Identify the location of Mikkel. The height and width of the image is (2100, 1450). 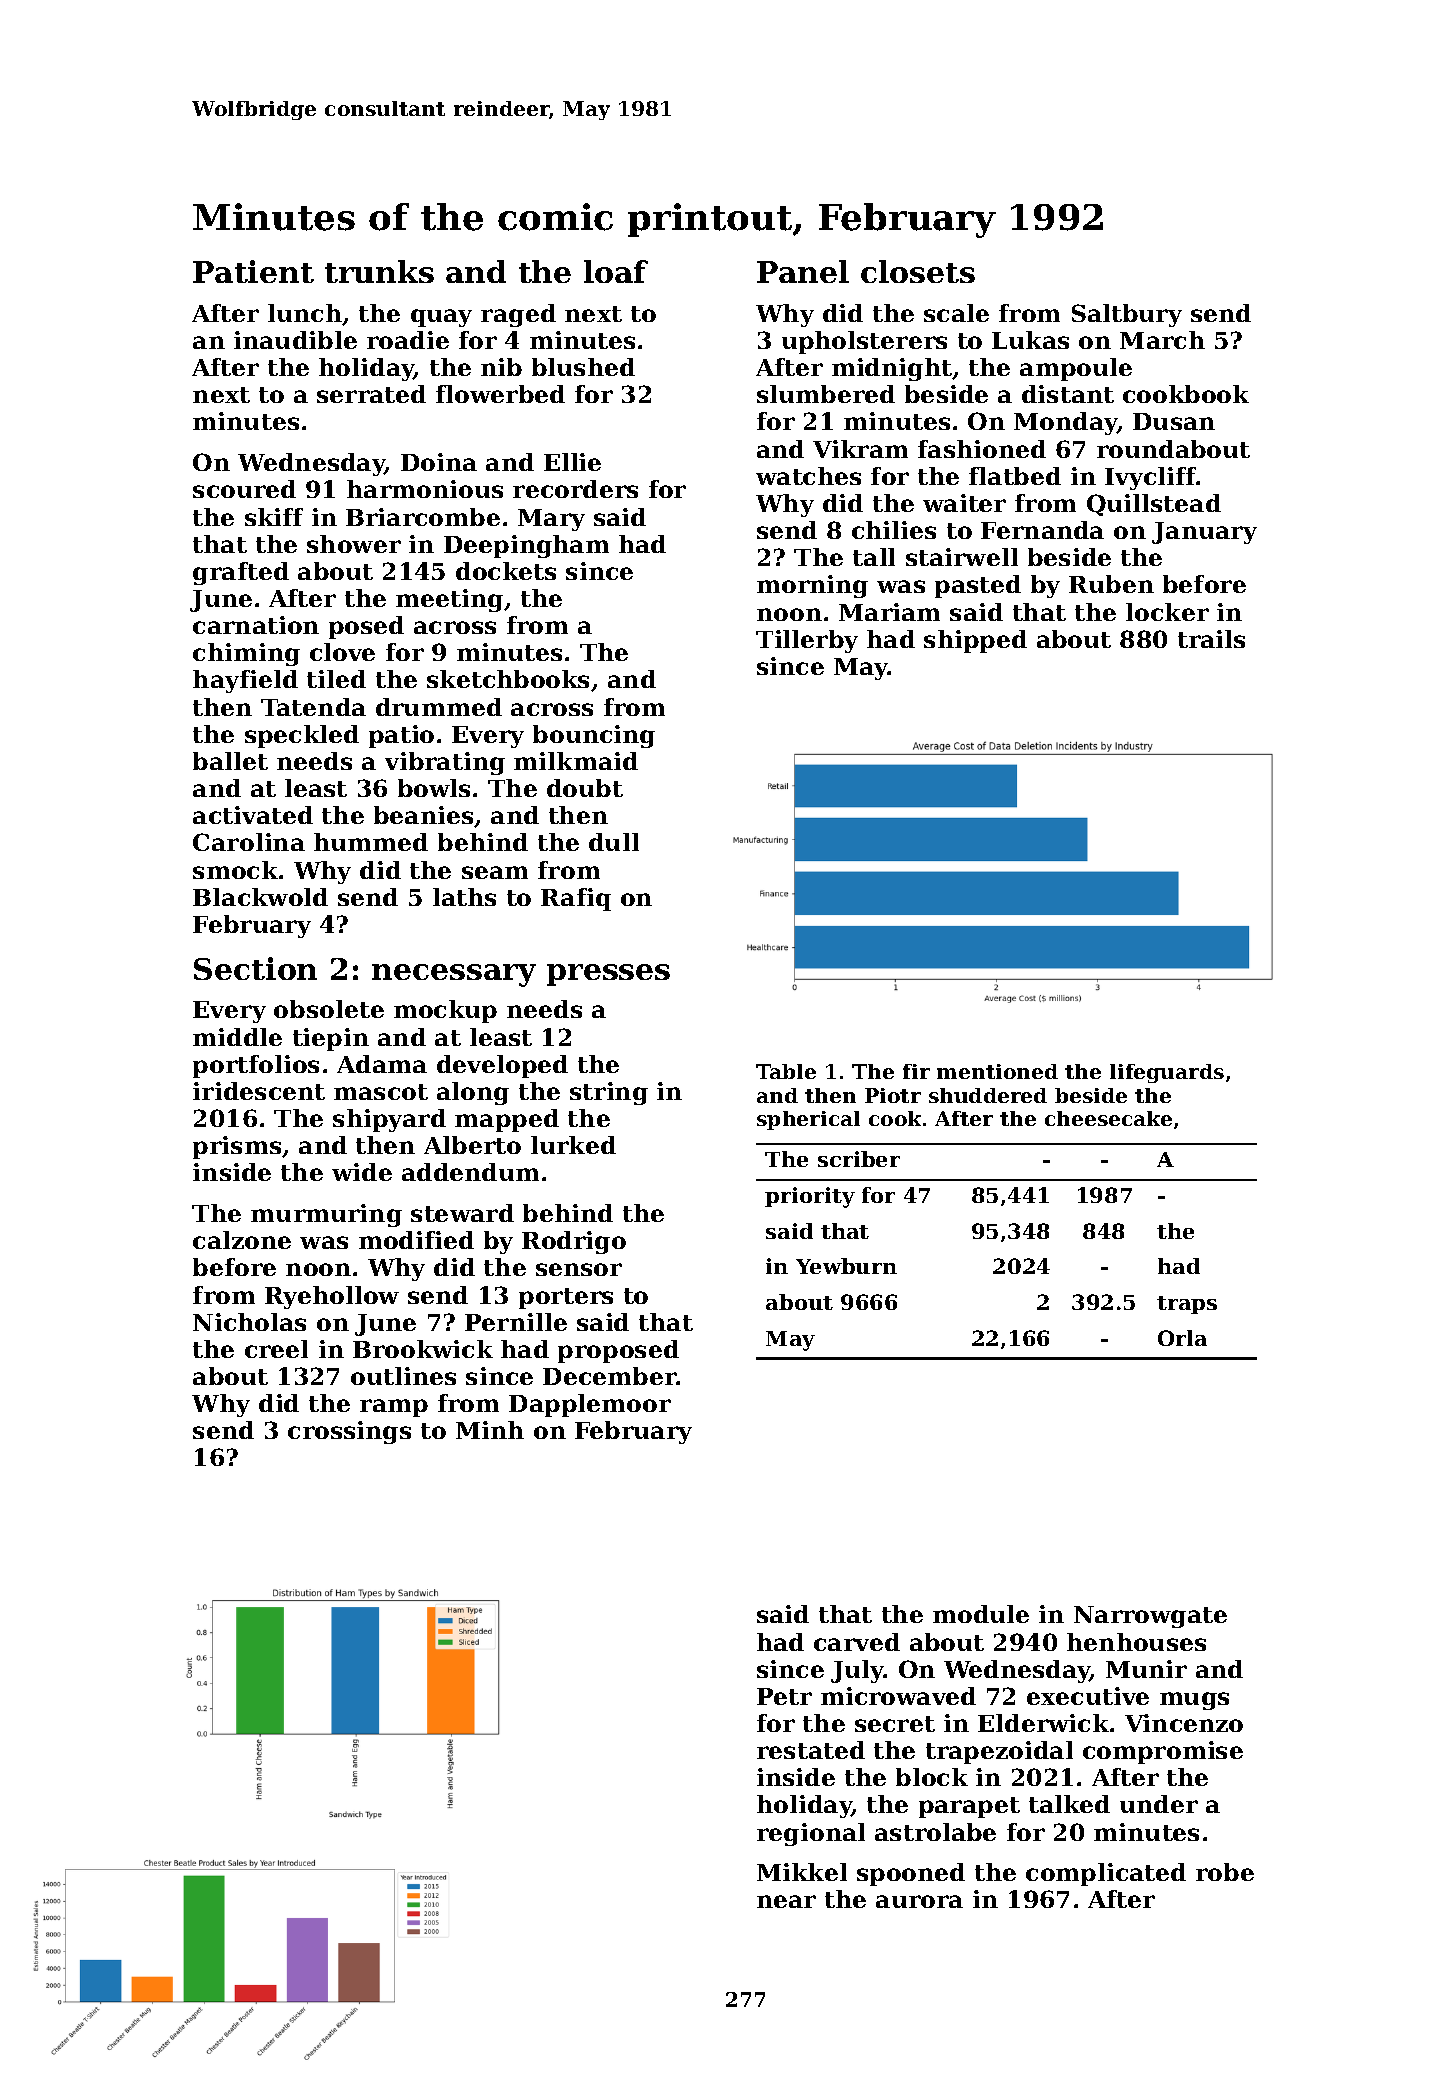
(802, 1872).
